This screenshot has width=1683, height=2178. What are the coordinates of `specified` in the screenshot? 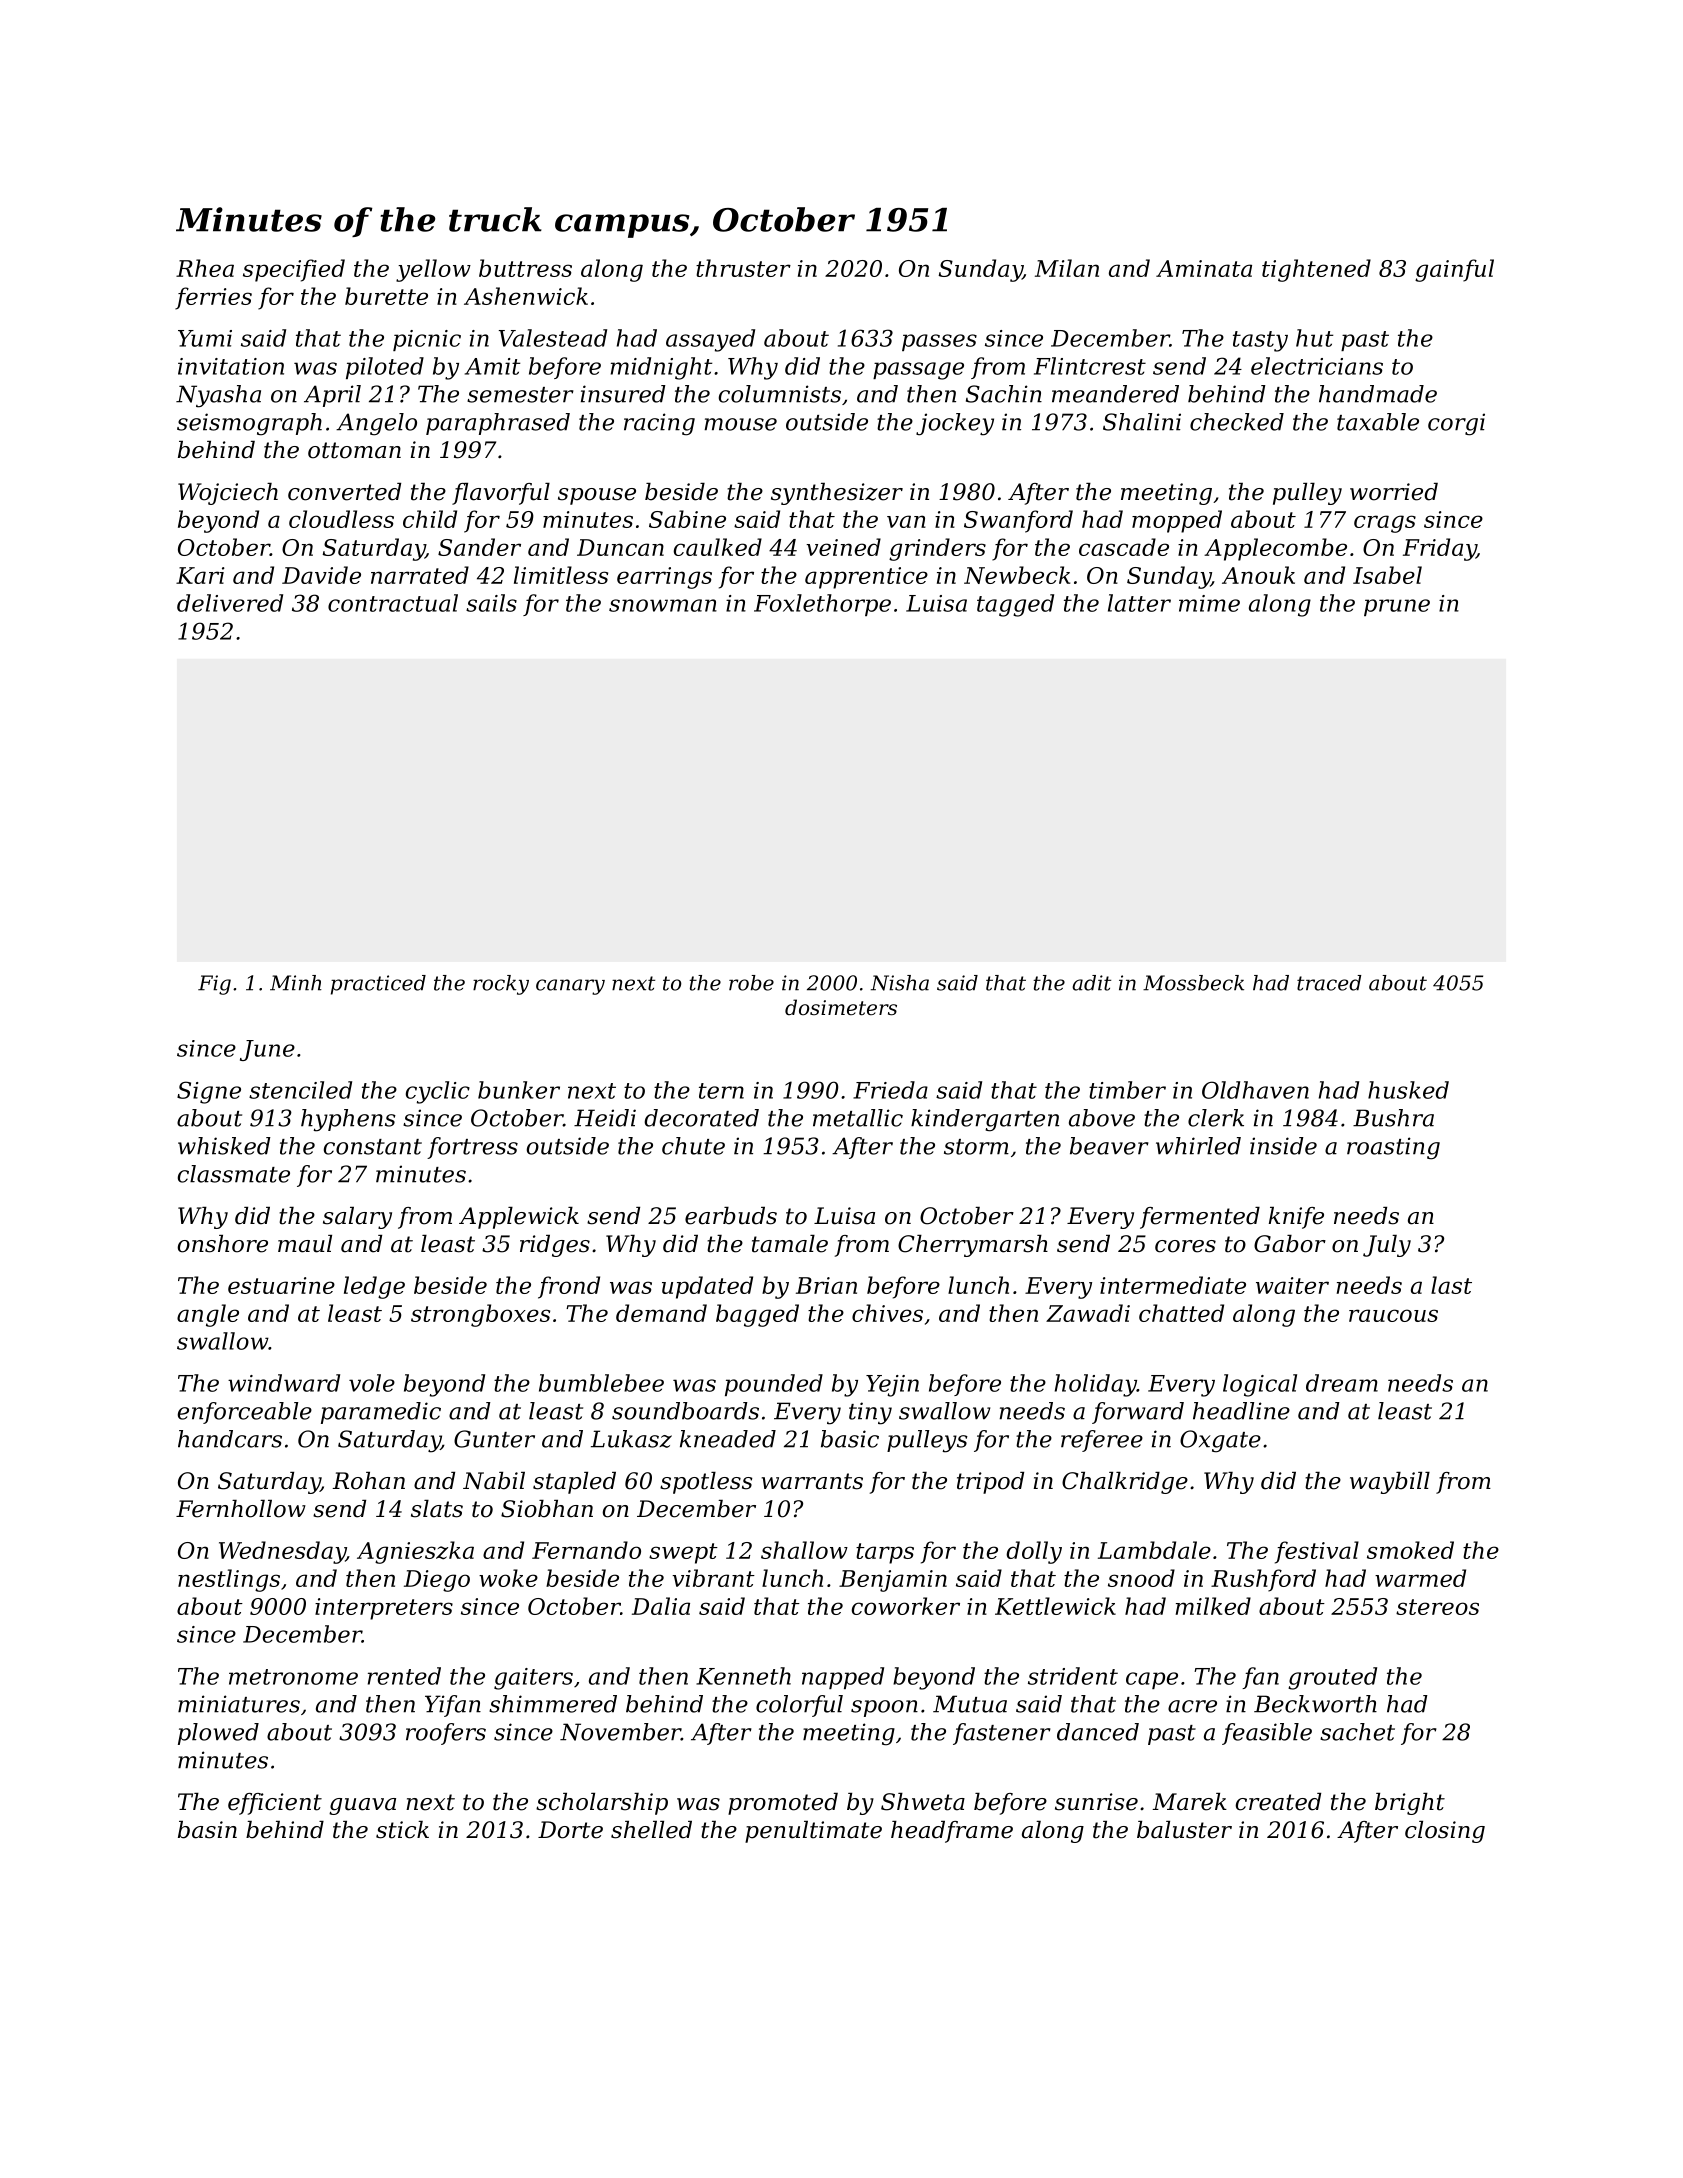 It's located at (294, 270).
